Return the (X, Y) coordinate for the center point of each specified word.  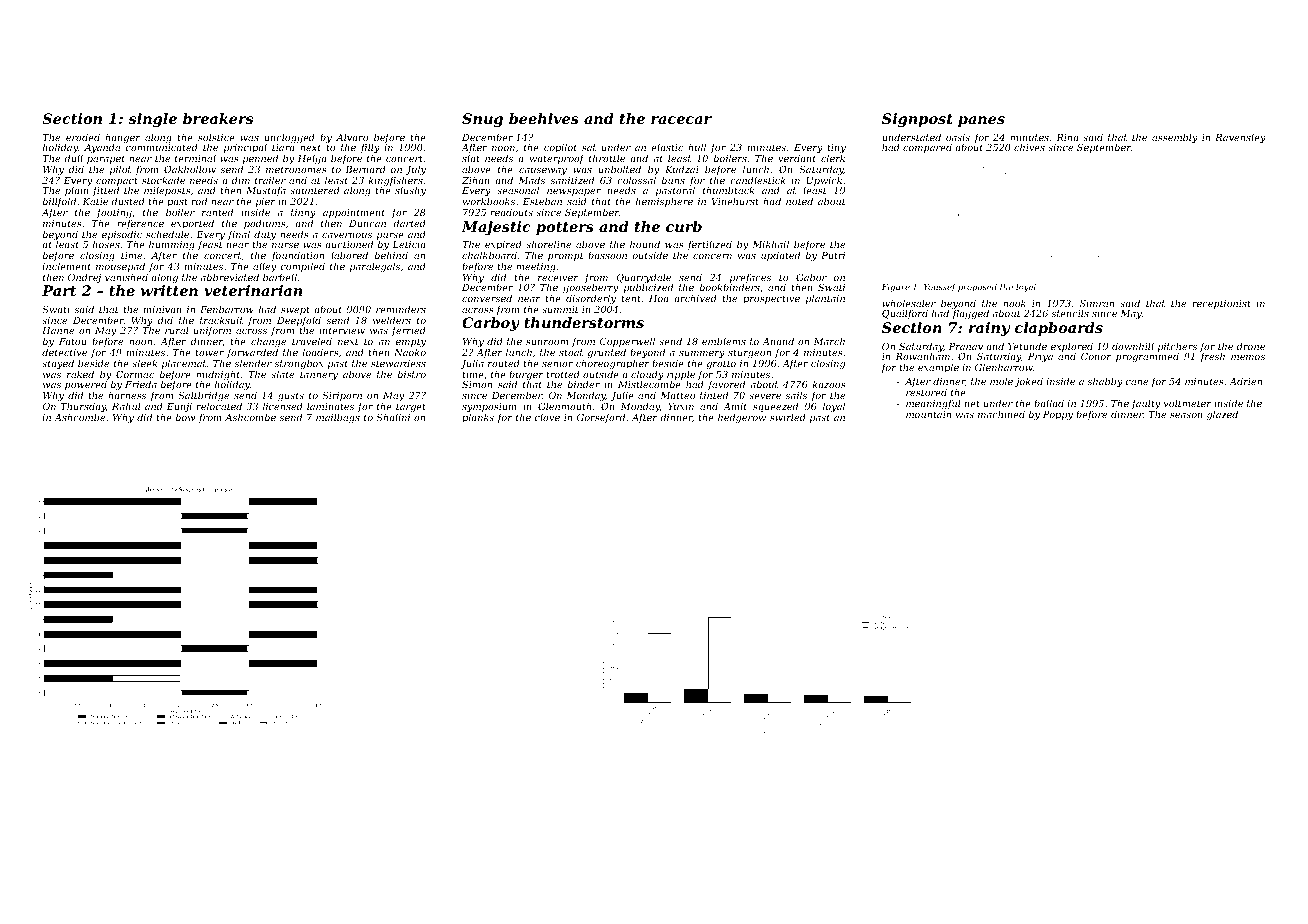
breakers (218, 118)
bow (185, 417)
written (169, 290)
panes (981, 121)
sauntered (315, 190)
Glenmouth (564, 406)
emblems (724, 341)
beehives (544, 118)
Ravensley (1240, 138)
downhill (1133, 346)
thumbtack (728, 190)
